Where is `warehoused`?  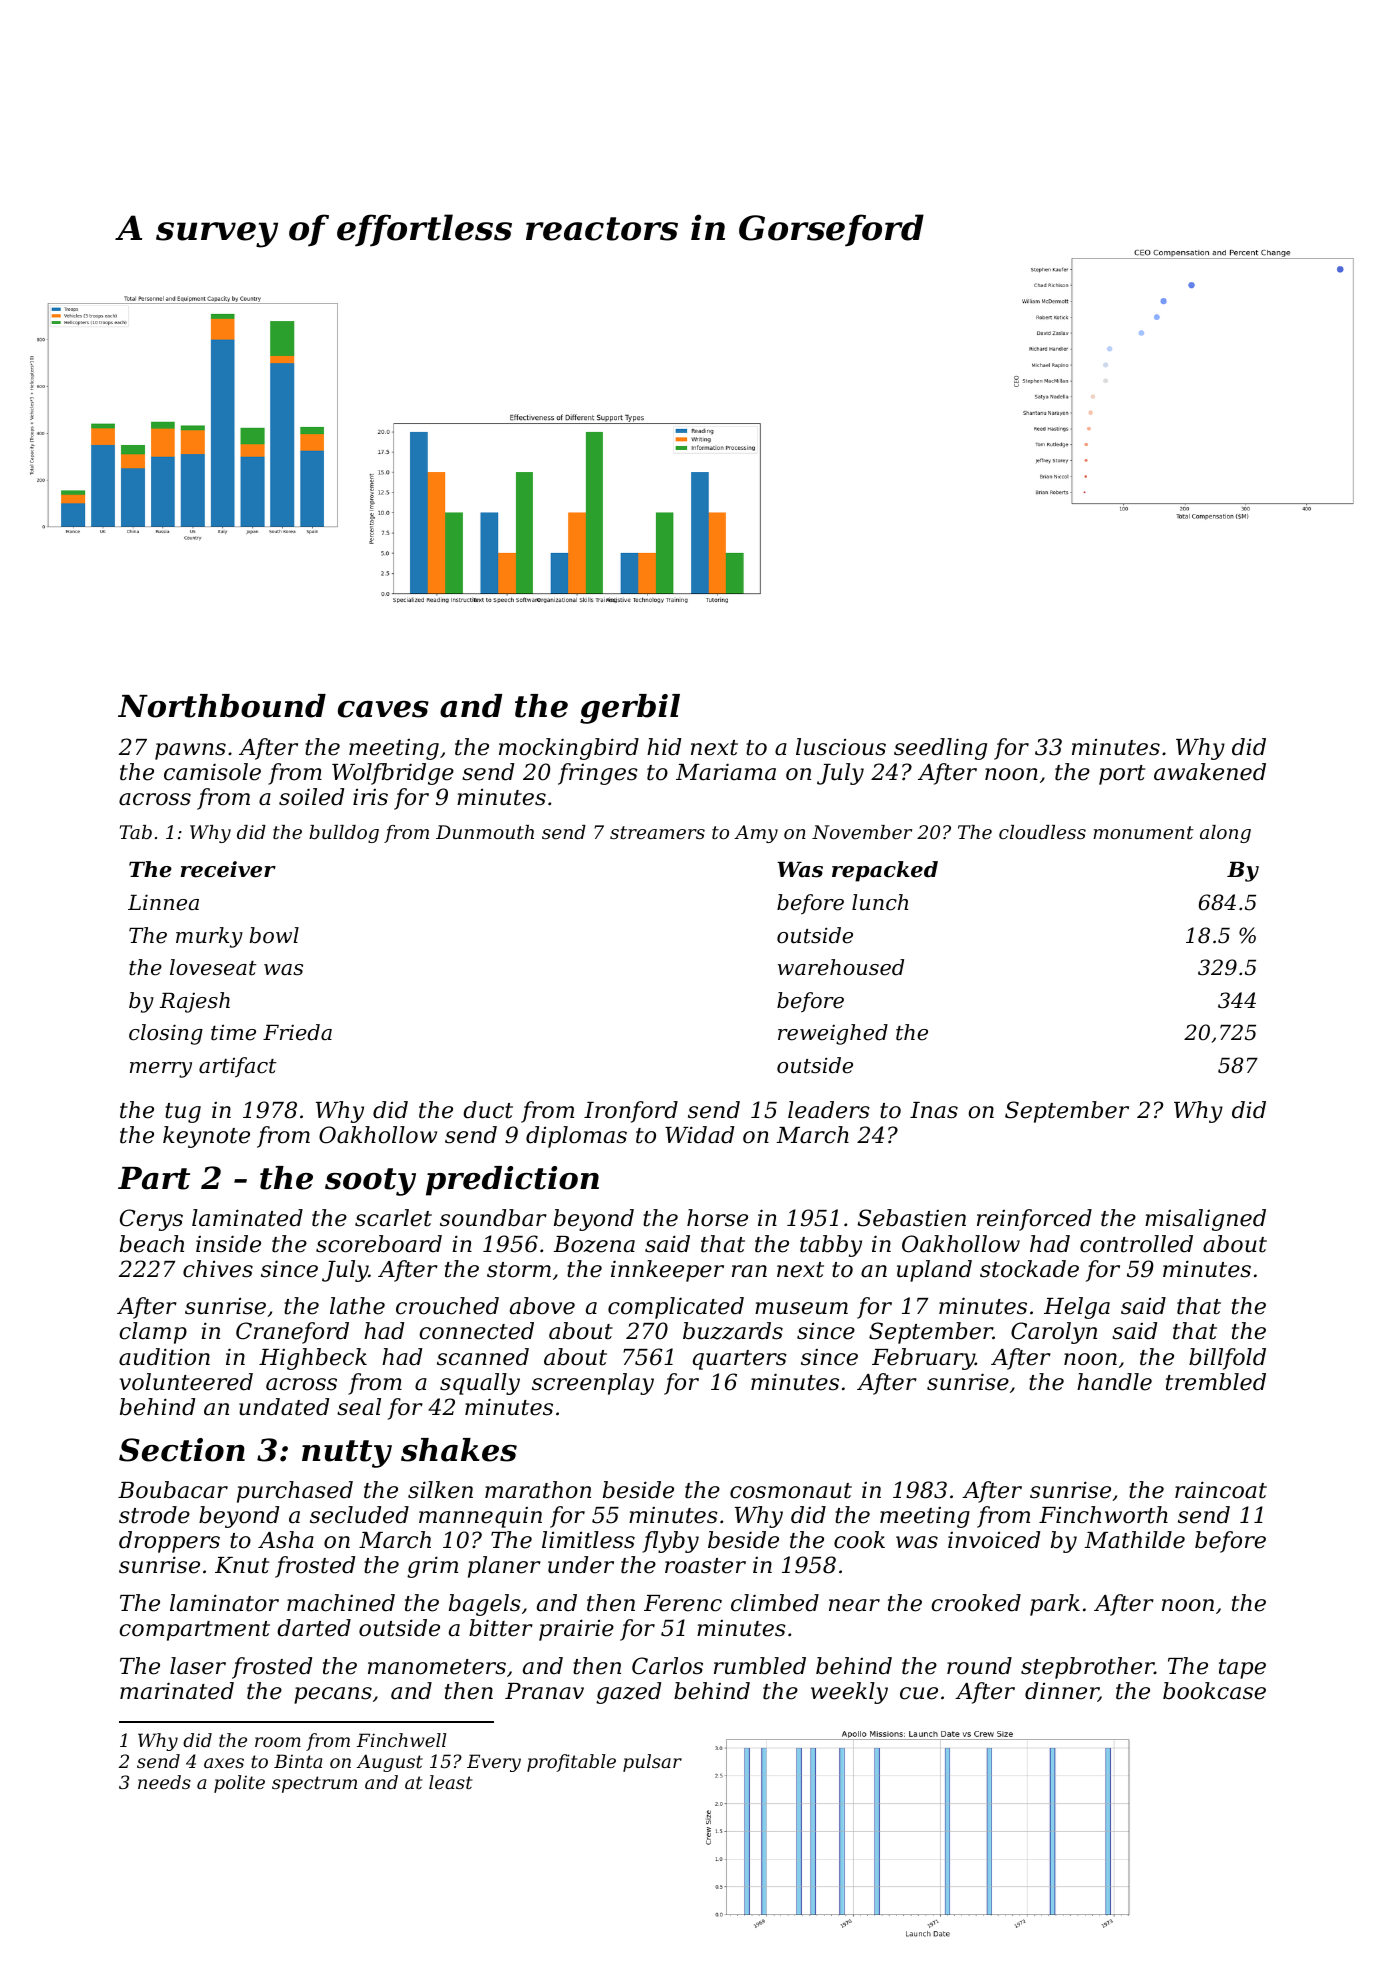
warehoused is located at coordinates (841, 967).
